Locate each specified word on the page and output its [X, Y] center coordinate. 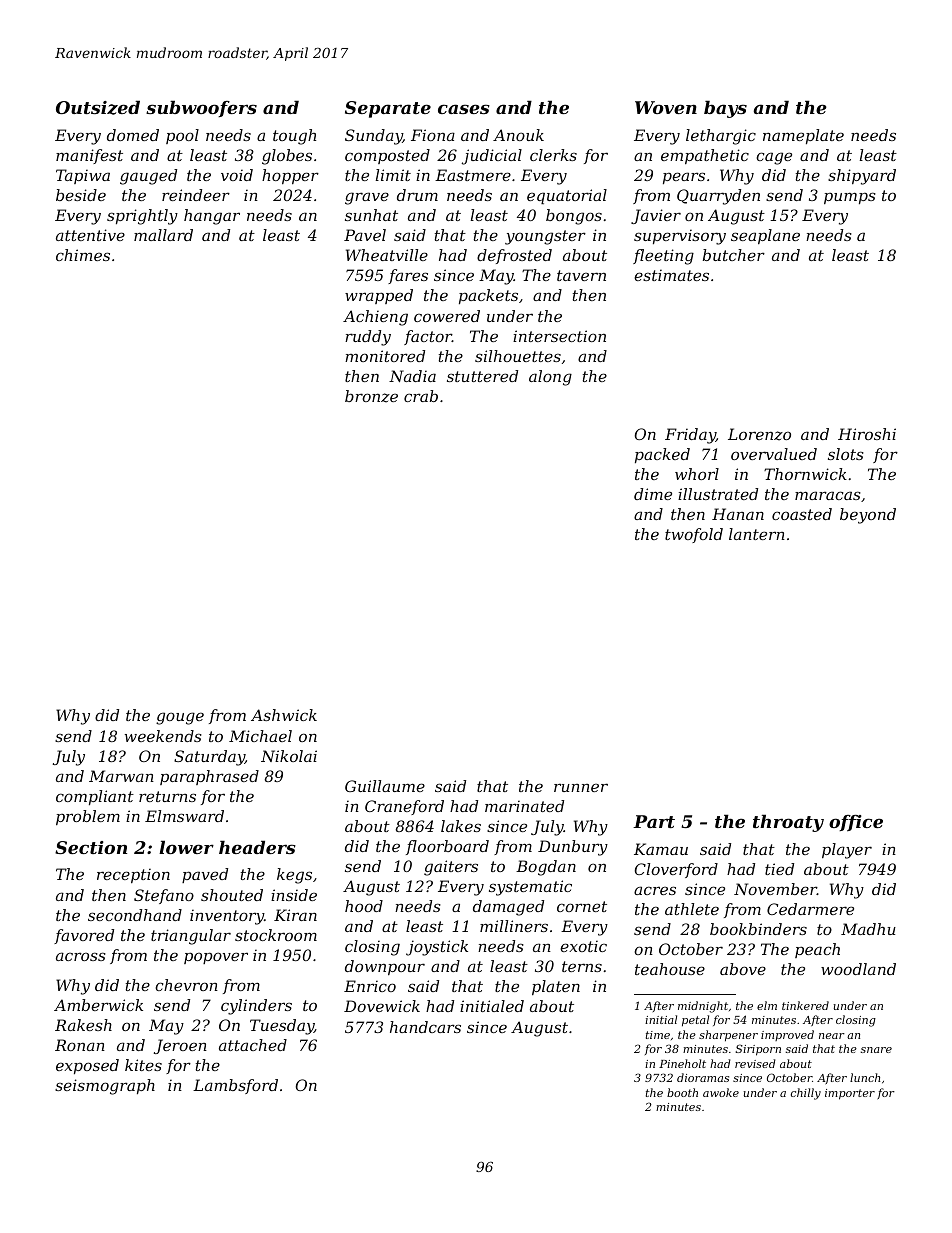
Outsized [98, 107]
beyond [868, 516]
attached [253, 1045]
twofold [694, 535]
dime [653, 494]
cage [774, 158]
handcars [425, 1027]
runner [581, 787]
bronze [371, 396]
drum [417, 195]
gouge [180, 718]
